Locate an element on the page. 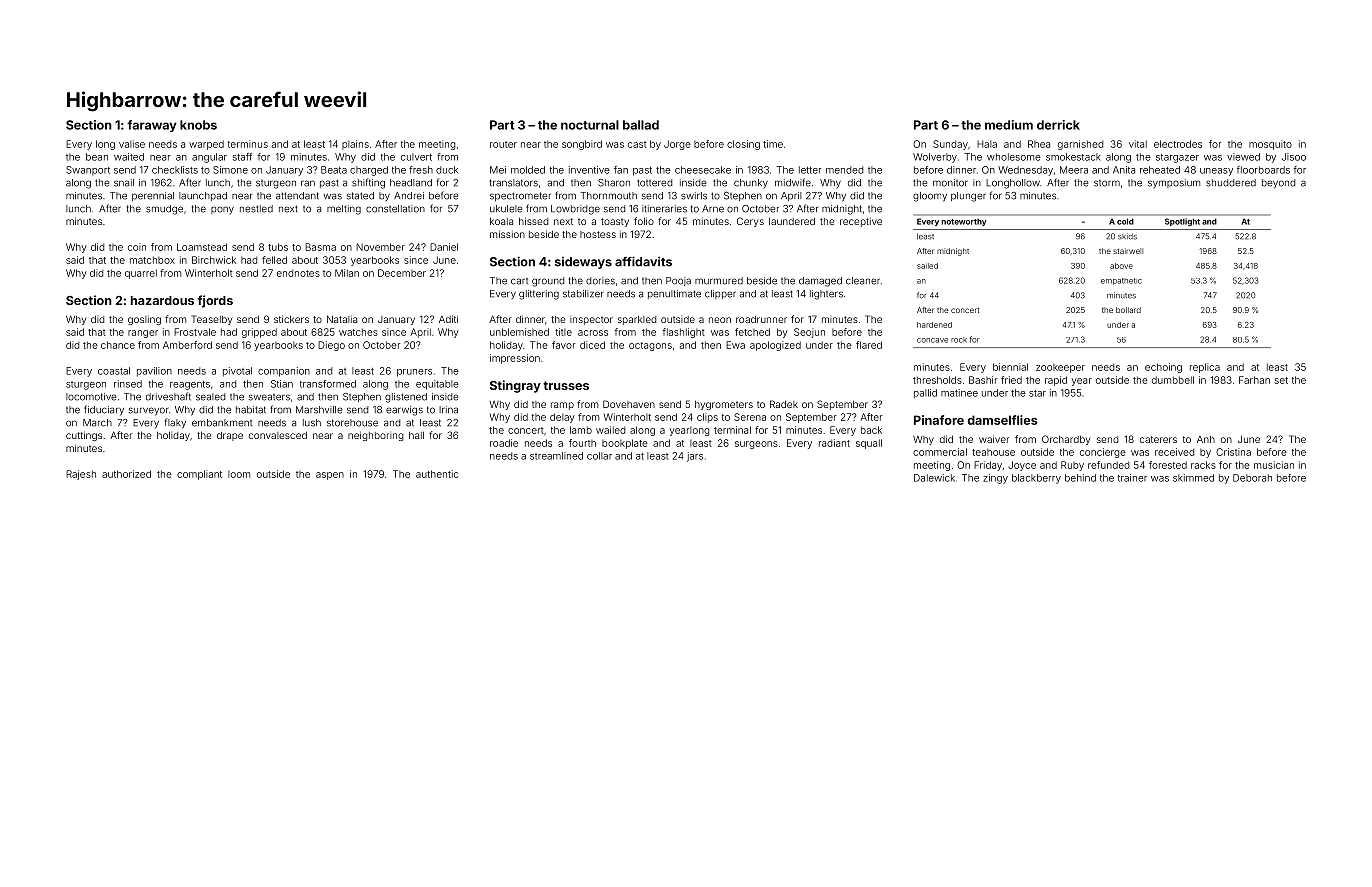 The width and height of the page is (1372, 887). Spotlight is located at coordinates (1182, 222).
